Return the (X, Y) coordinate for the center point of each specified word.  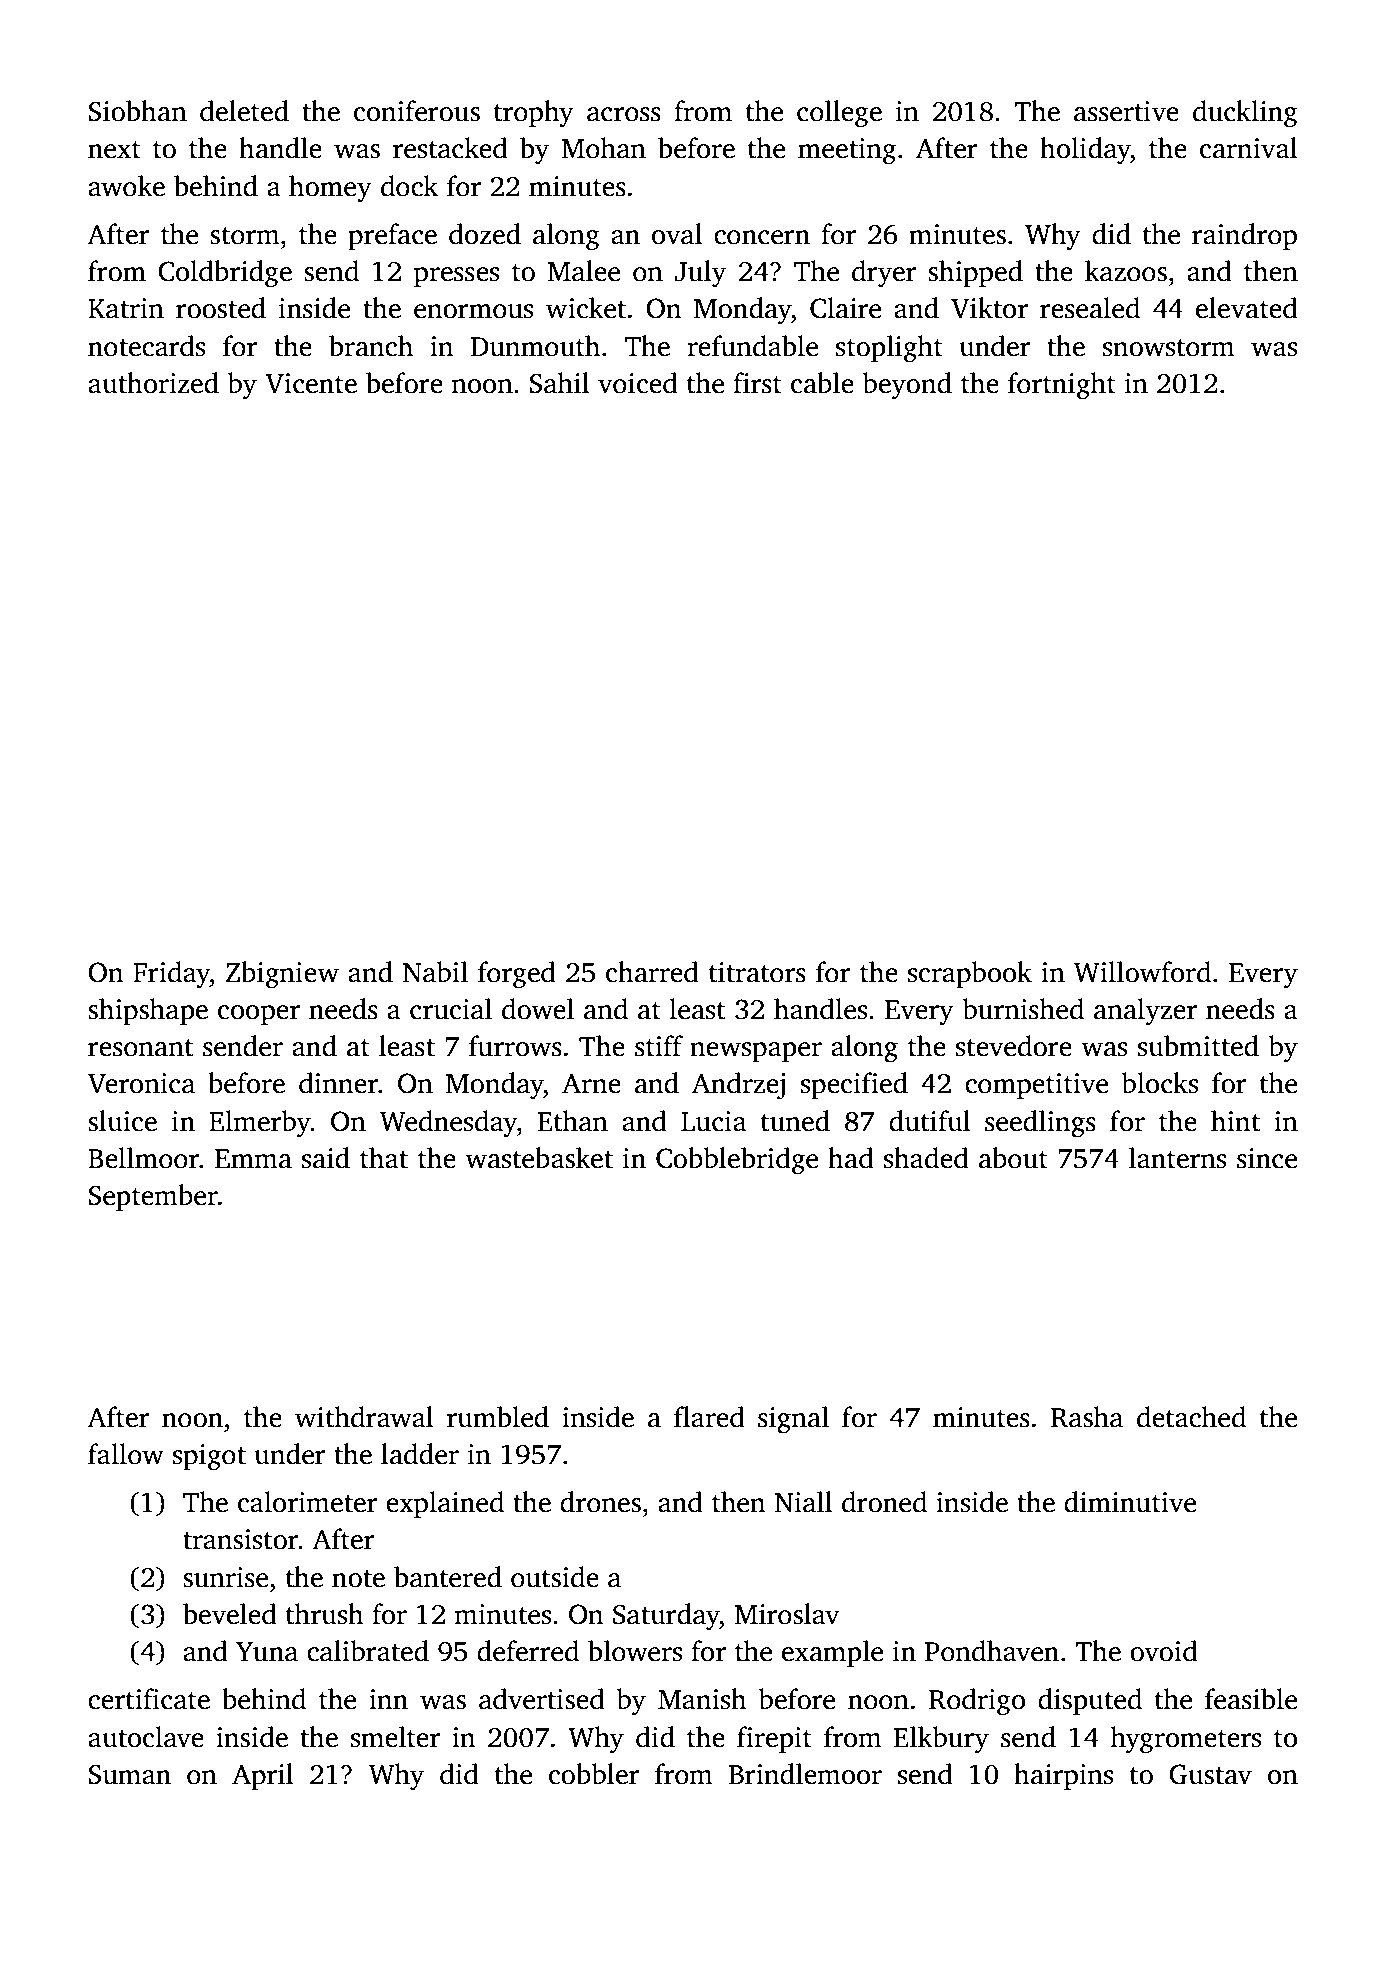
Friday (171, 975)
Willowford (1142, 972)
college (839, 114)
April (263, 1776)
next (114, 150)
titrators (757, 972)
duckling (1245, 114)
